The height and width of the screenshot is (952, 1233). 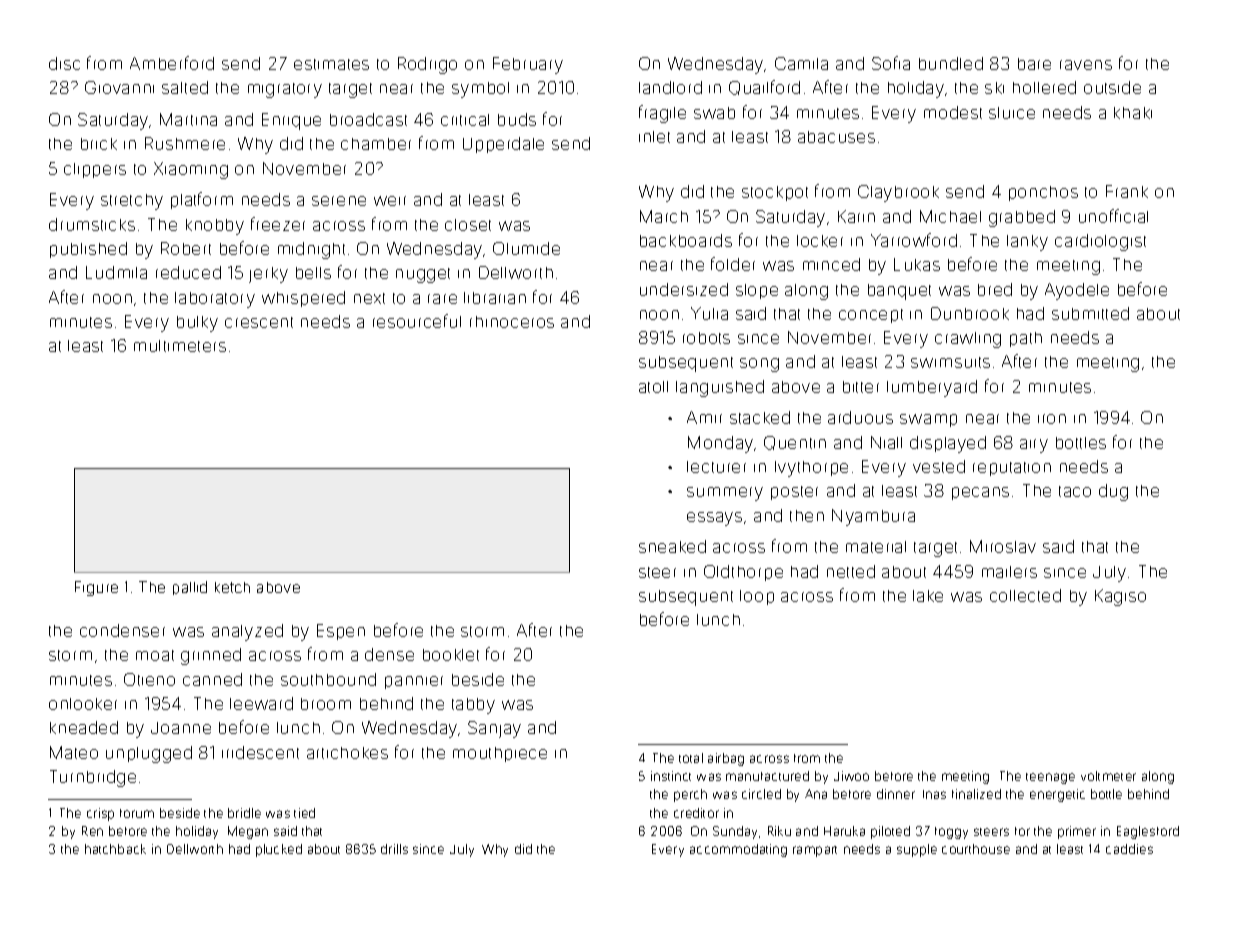 I want to click on pallid, so click(x=190, y=588).
